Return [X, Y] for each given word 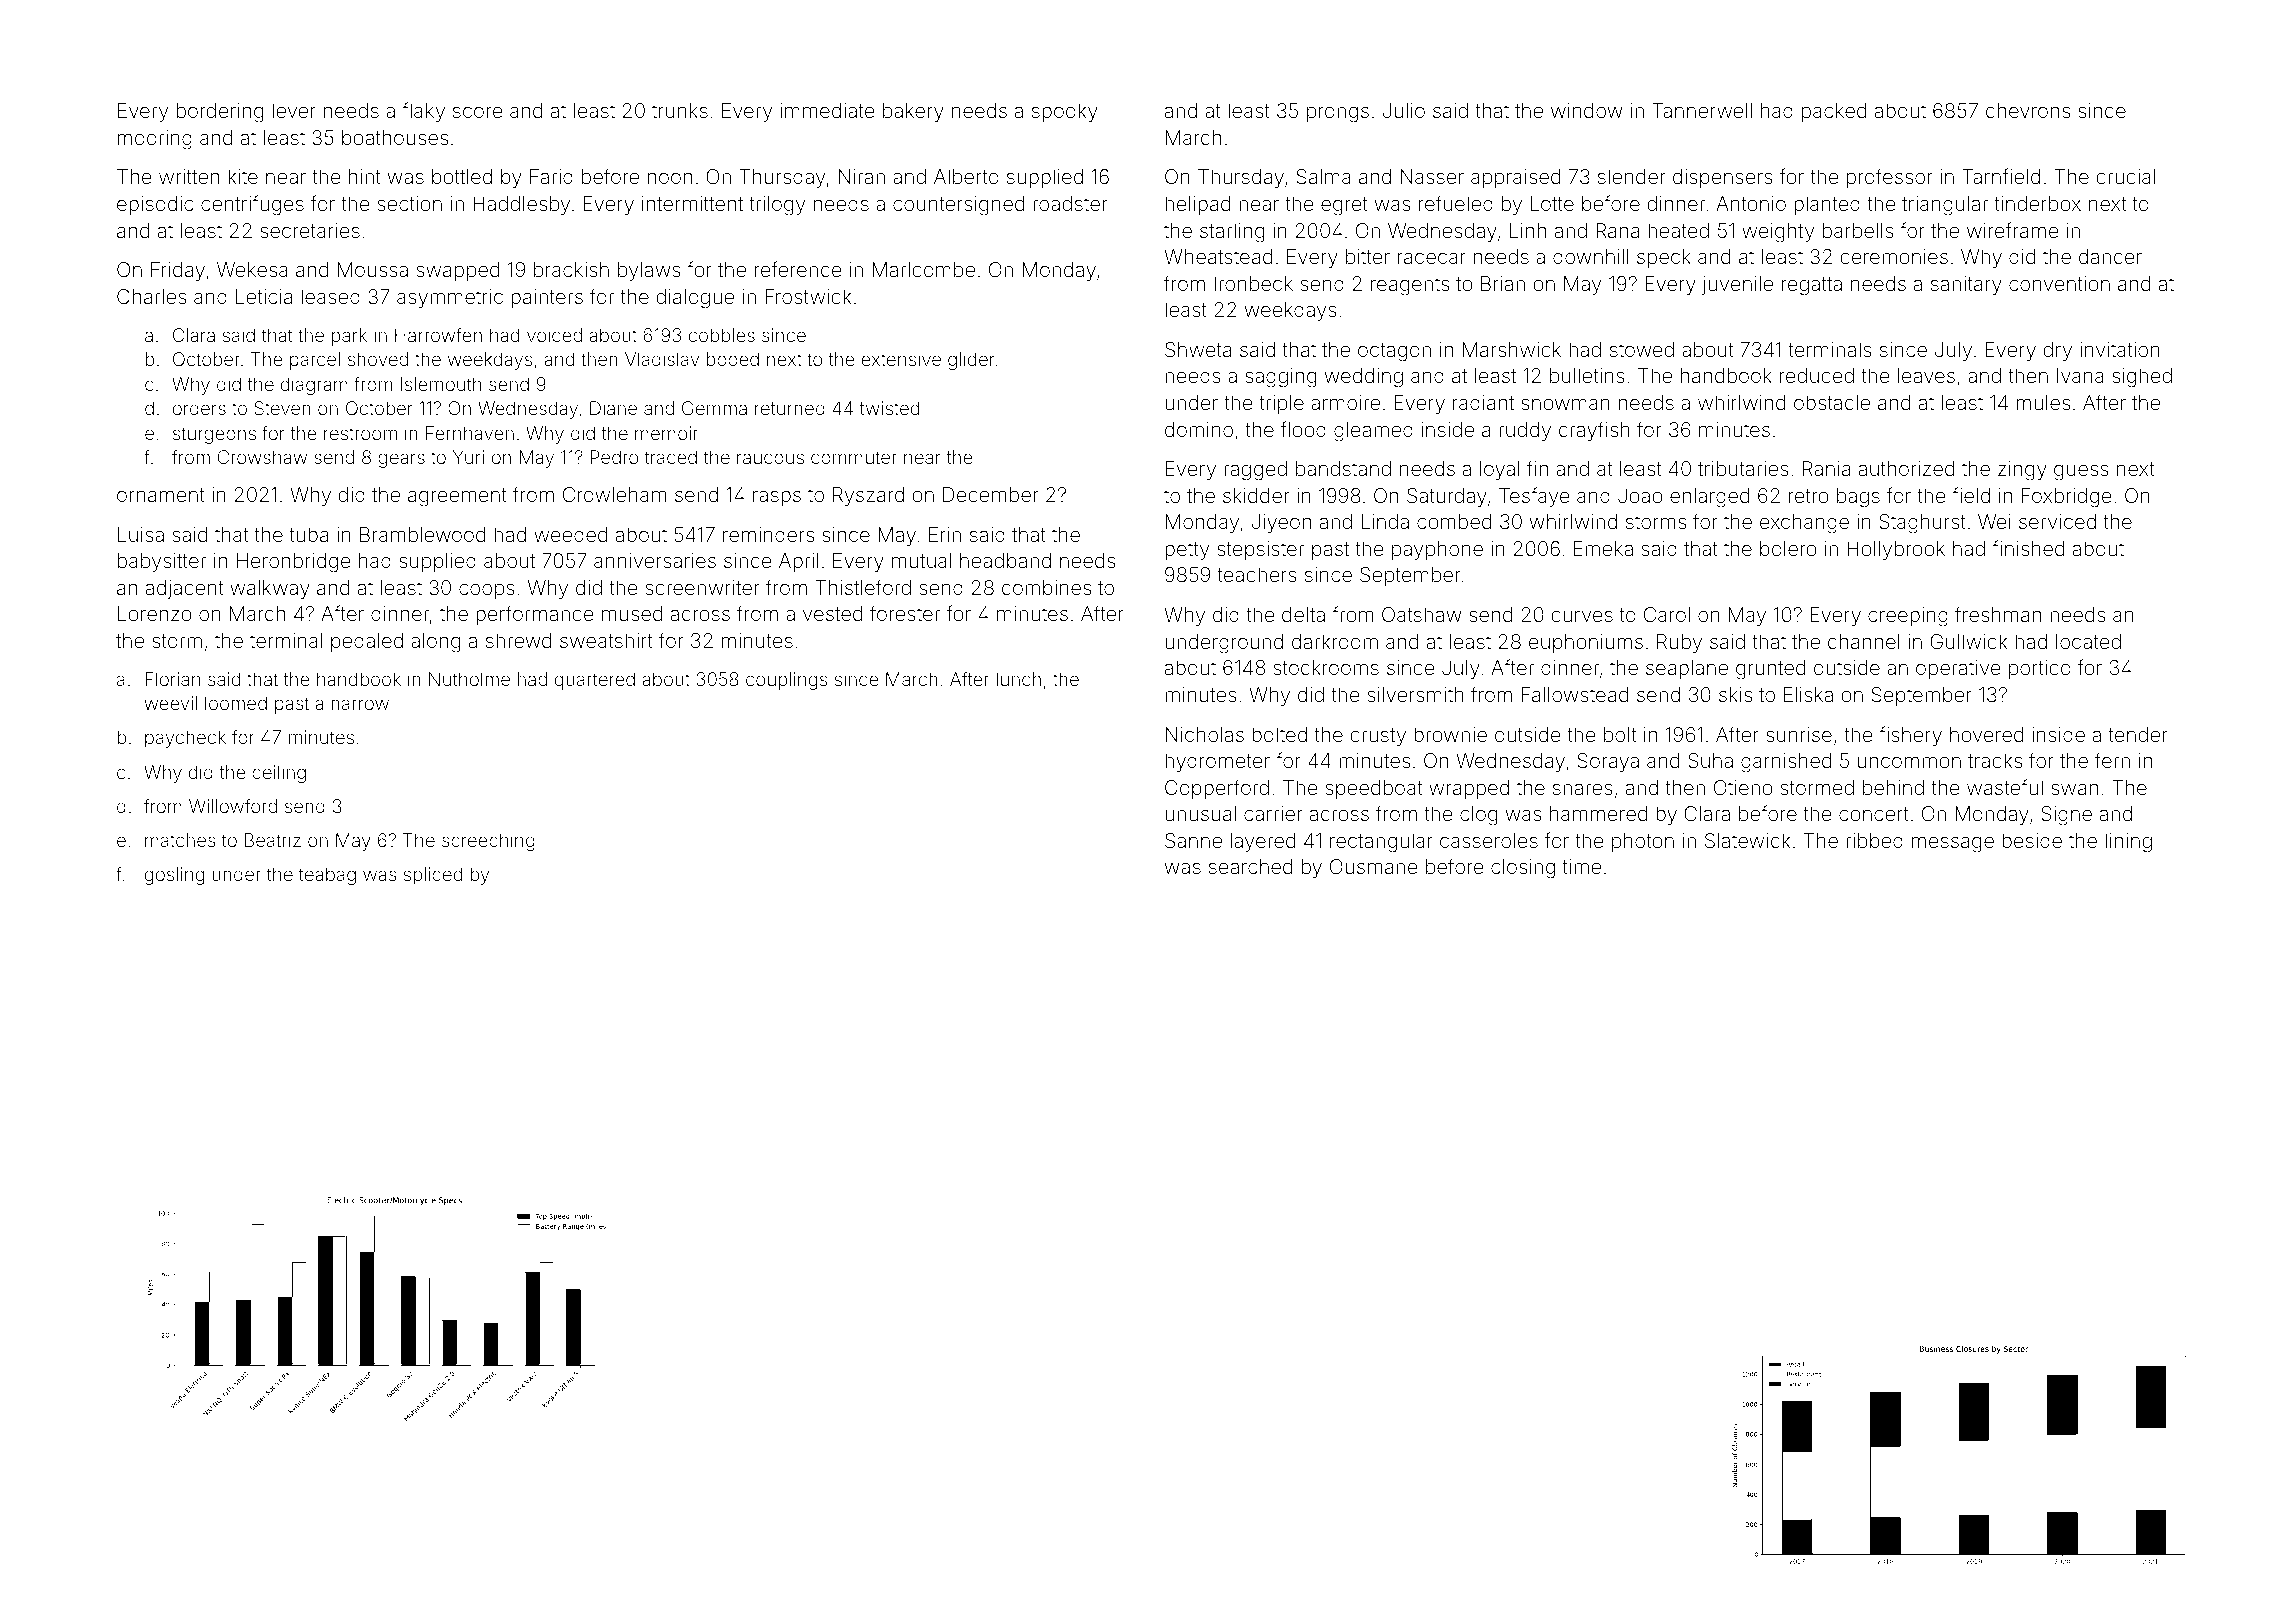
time [1581, 866]
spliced [433, 876]
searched [1250, 866]
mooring [155, 140]
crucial [2125, 176]
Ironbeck [1253, 283]
